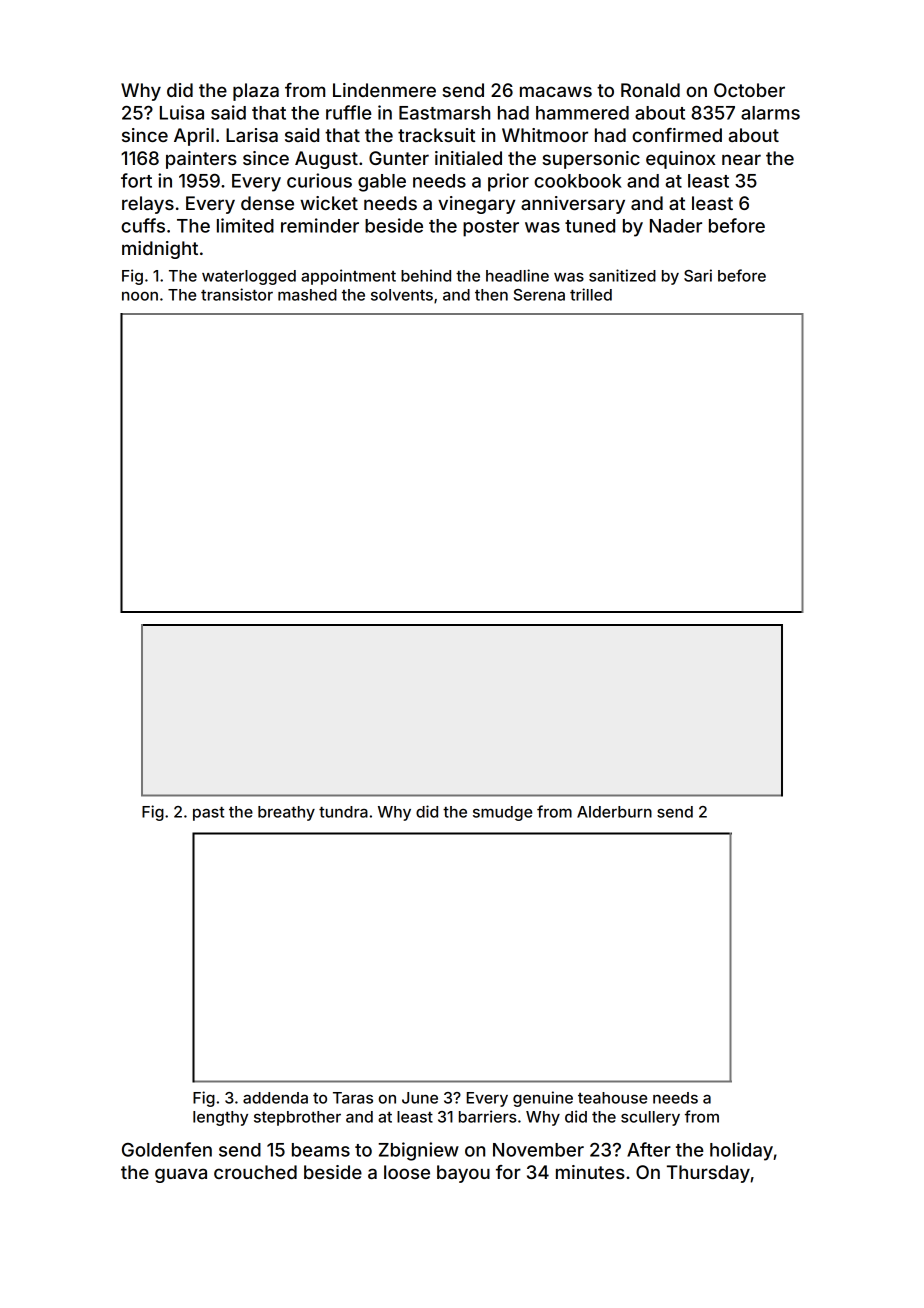 The height and width of the image is (1308, 924). Describe the element at coordinates (343, 812) in the image. I see `tundra` at that location.
